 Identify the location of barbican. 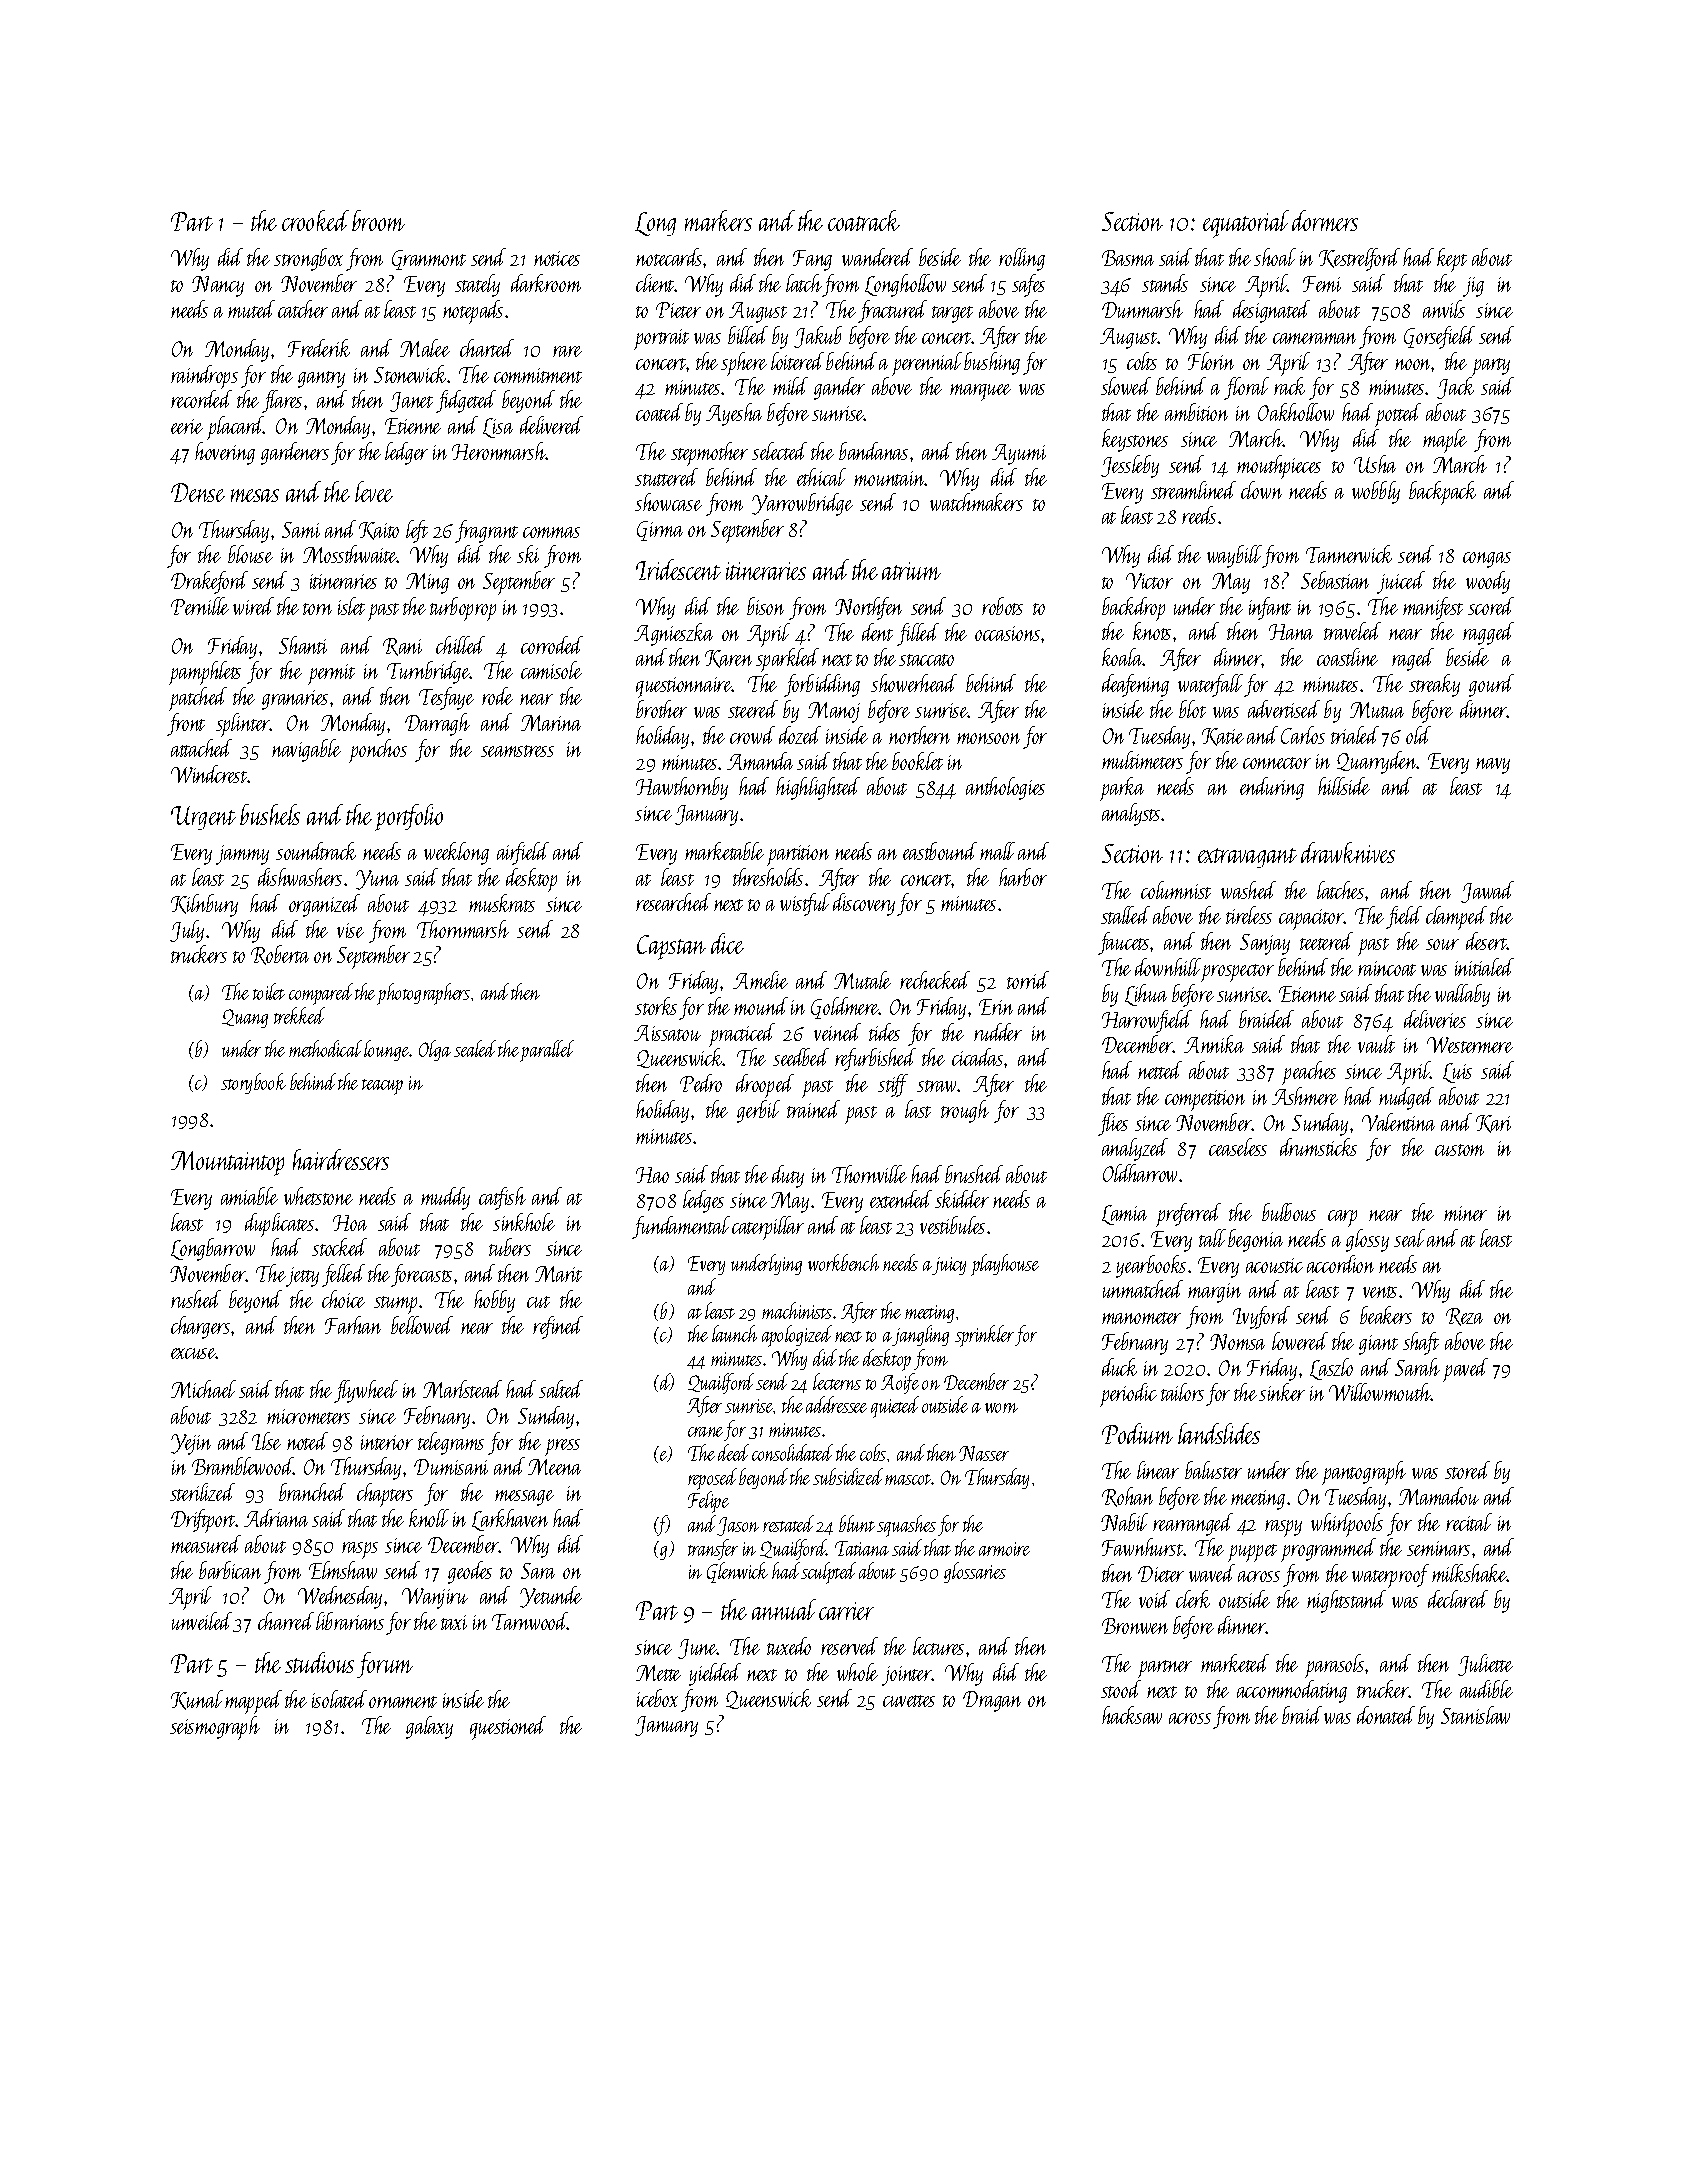
(230, 1570).
